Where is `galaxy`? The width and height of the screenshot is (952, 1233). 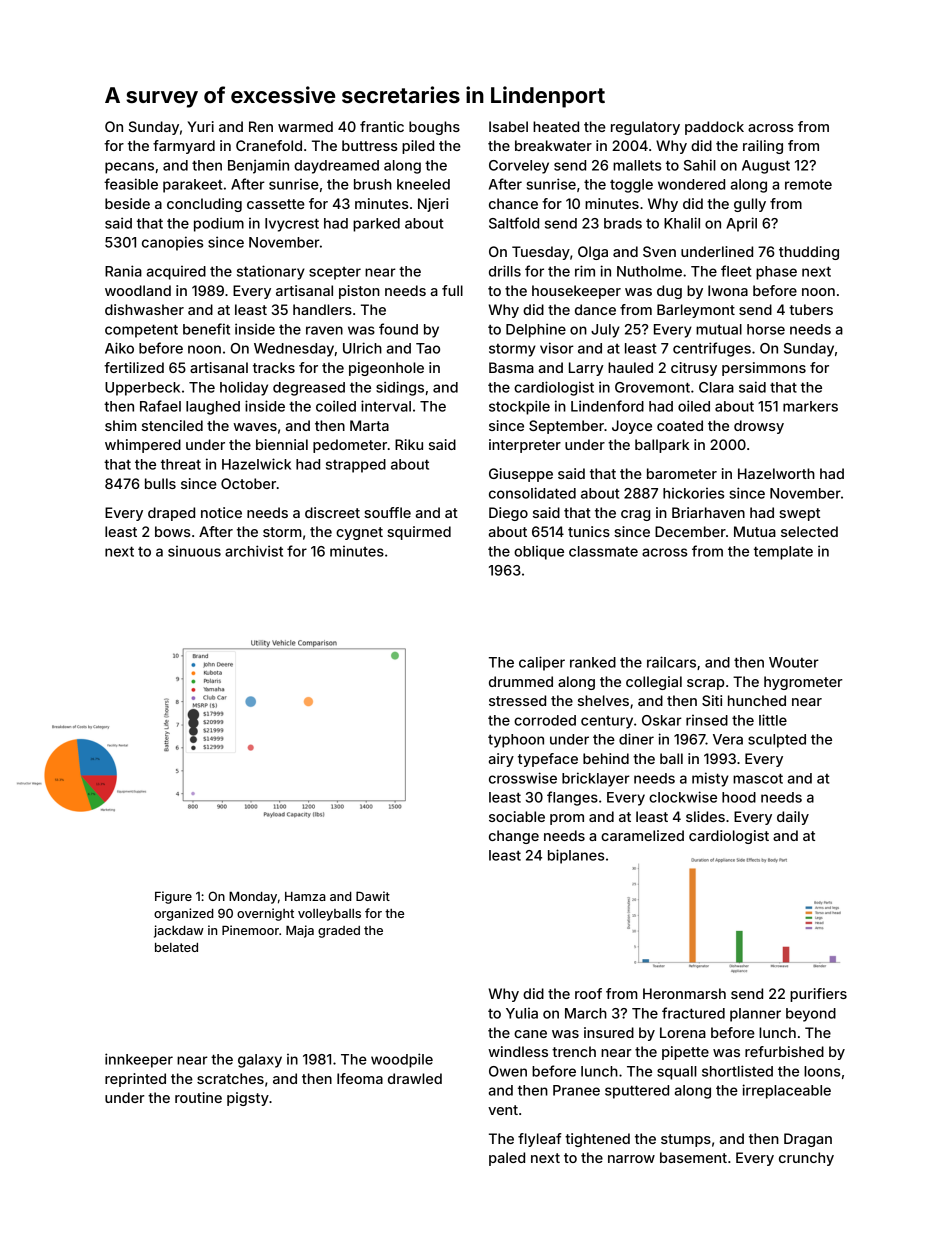 galaxy is located at coordinates (260, 1061).
